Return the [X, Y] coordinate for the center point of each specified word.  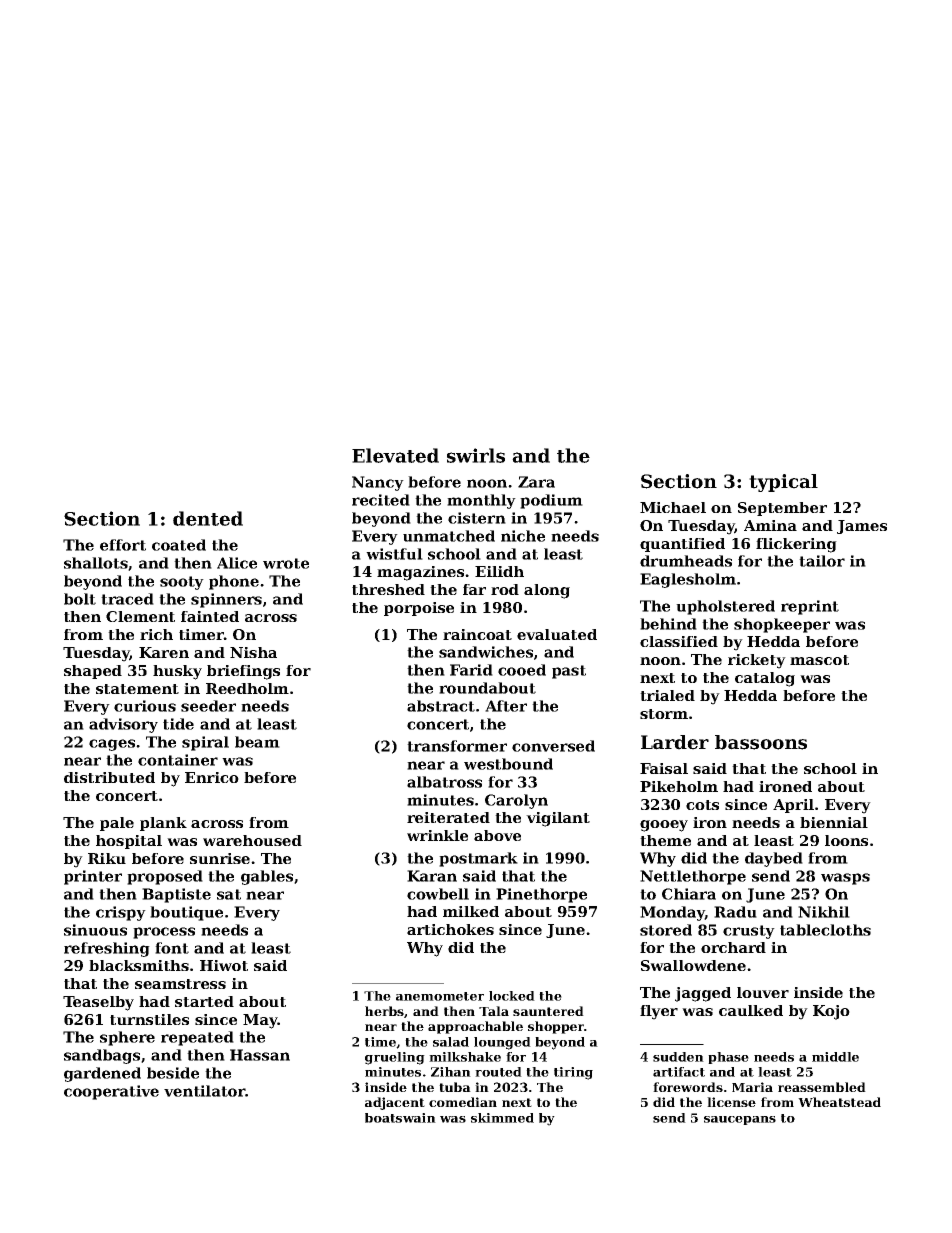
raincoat [477, 634]
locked [512, 996]
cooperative [111, 1092]
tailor [822, 561]
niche [523, 536]
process [164, 933]
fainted [210, 616]
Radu [735, 912]
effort [123, 545]
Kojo [831, 1012]
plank [163, 824]
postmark [478, 859]
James [862, 527]
